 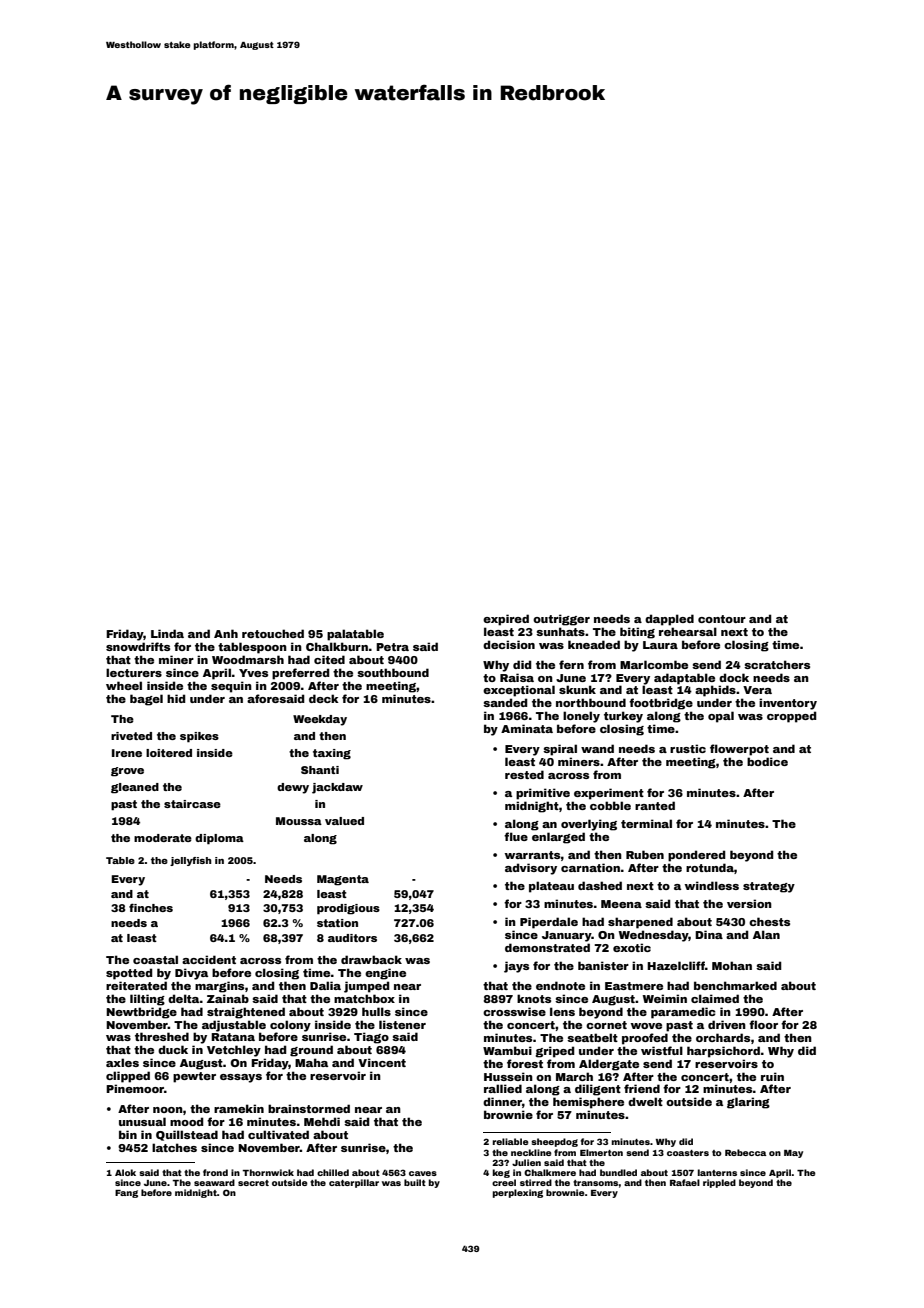 What do you see at coordinates (138, 646) in the screenshot?
I see `snowdrifts` at bounding box center [138, 646].
